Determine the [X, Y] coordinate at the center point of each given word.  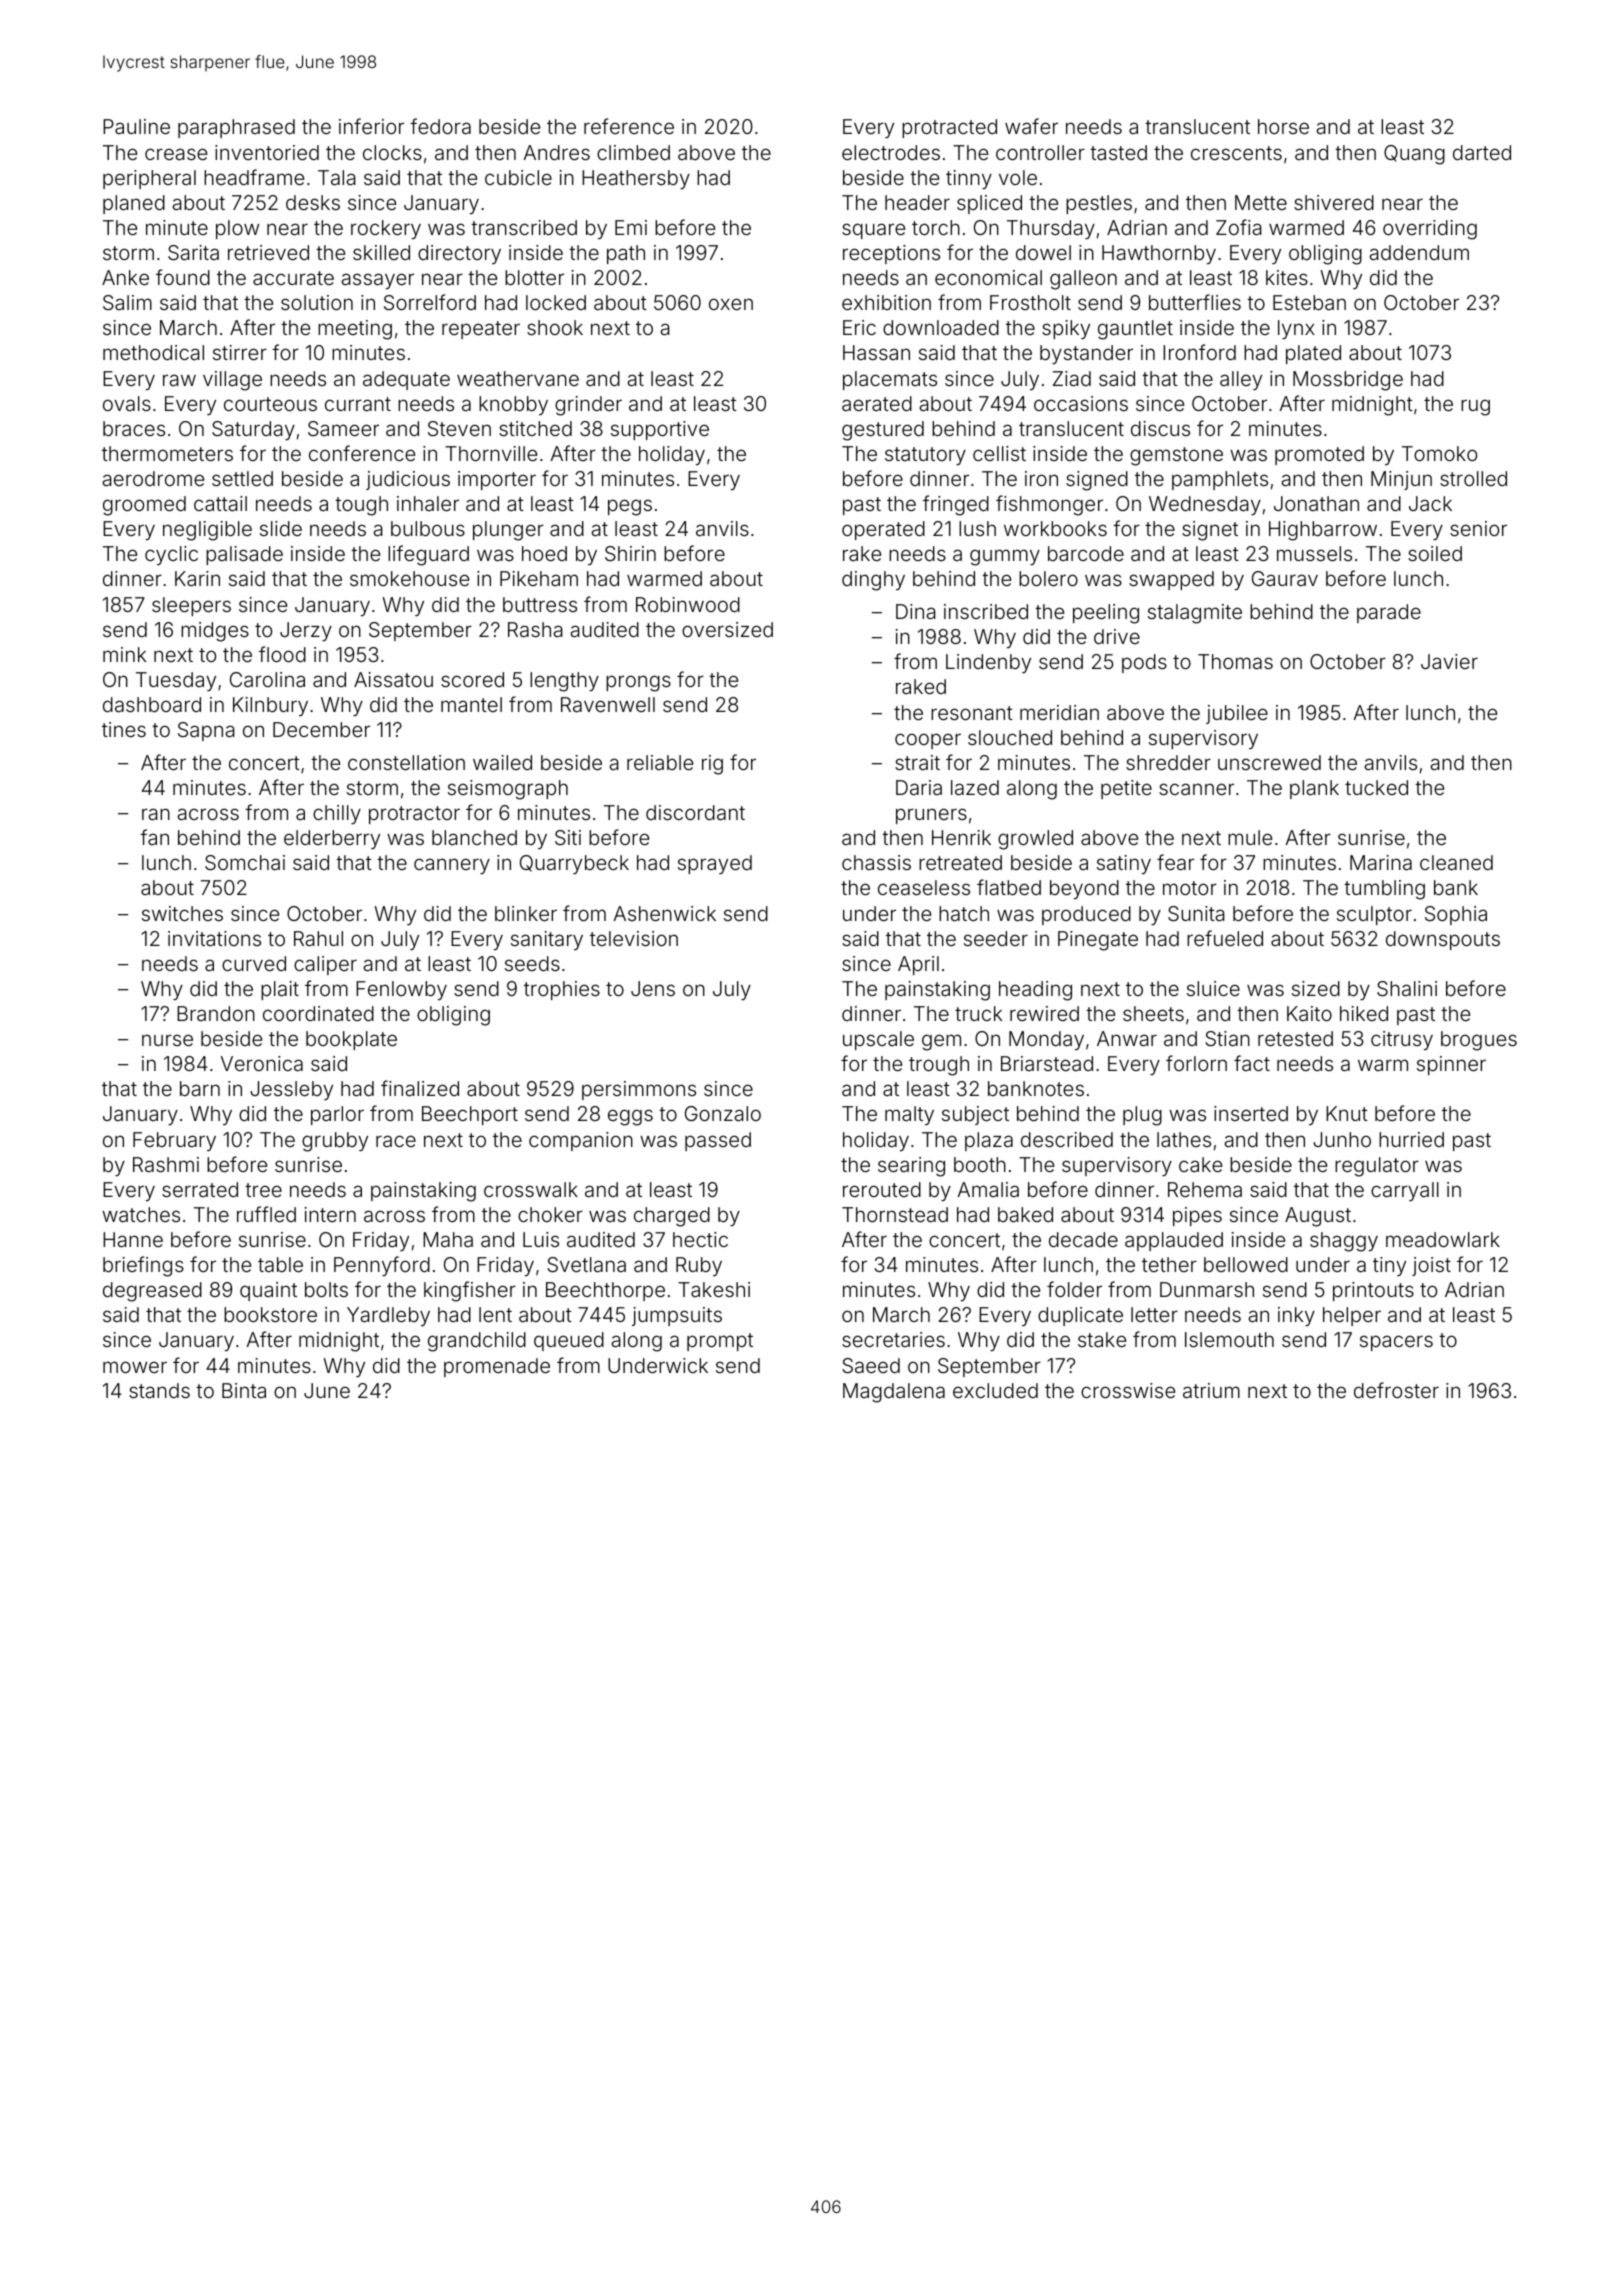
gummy [1005, 557]
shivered [1334, 202]
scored [472, 679]
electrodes [891, 152]
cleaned [1456, 862]
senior [1478, 528]
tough [361, 506]
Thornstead [895, 1214]
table [280, 1264]
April [918, 965]
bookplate [351, 1040]
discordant [695, 812]
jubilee [1237, 714]
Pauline [136, 126]
